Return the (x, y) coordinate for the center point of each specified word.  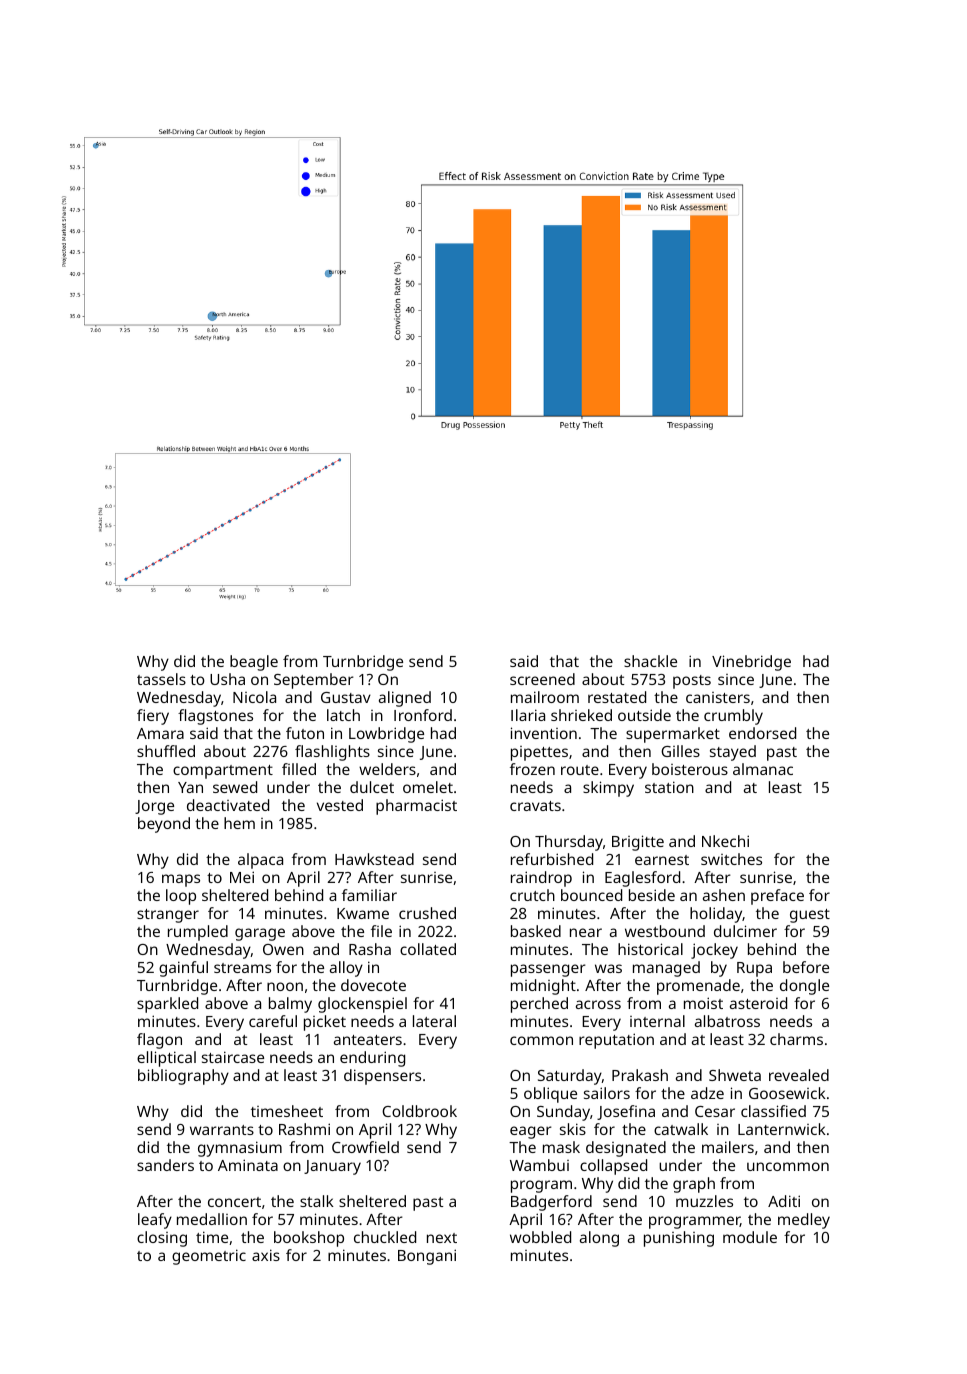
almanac (763, 769)
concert (234, 1202)
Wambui (539, 1165)
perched (539, 1005)
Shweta (735, 1075)
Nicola (254, 697)
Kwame (363, 913)
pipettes (539, 753)
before (806, 967)
